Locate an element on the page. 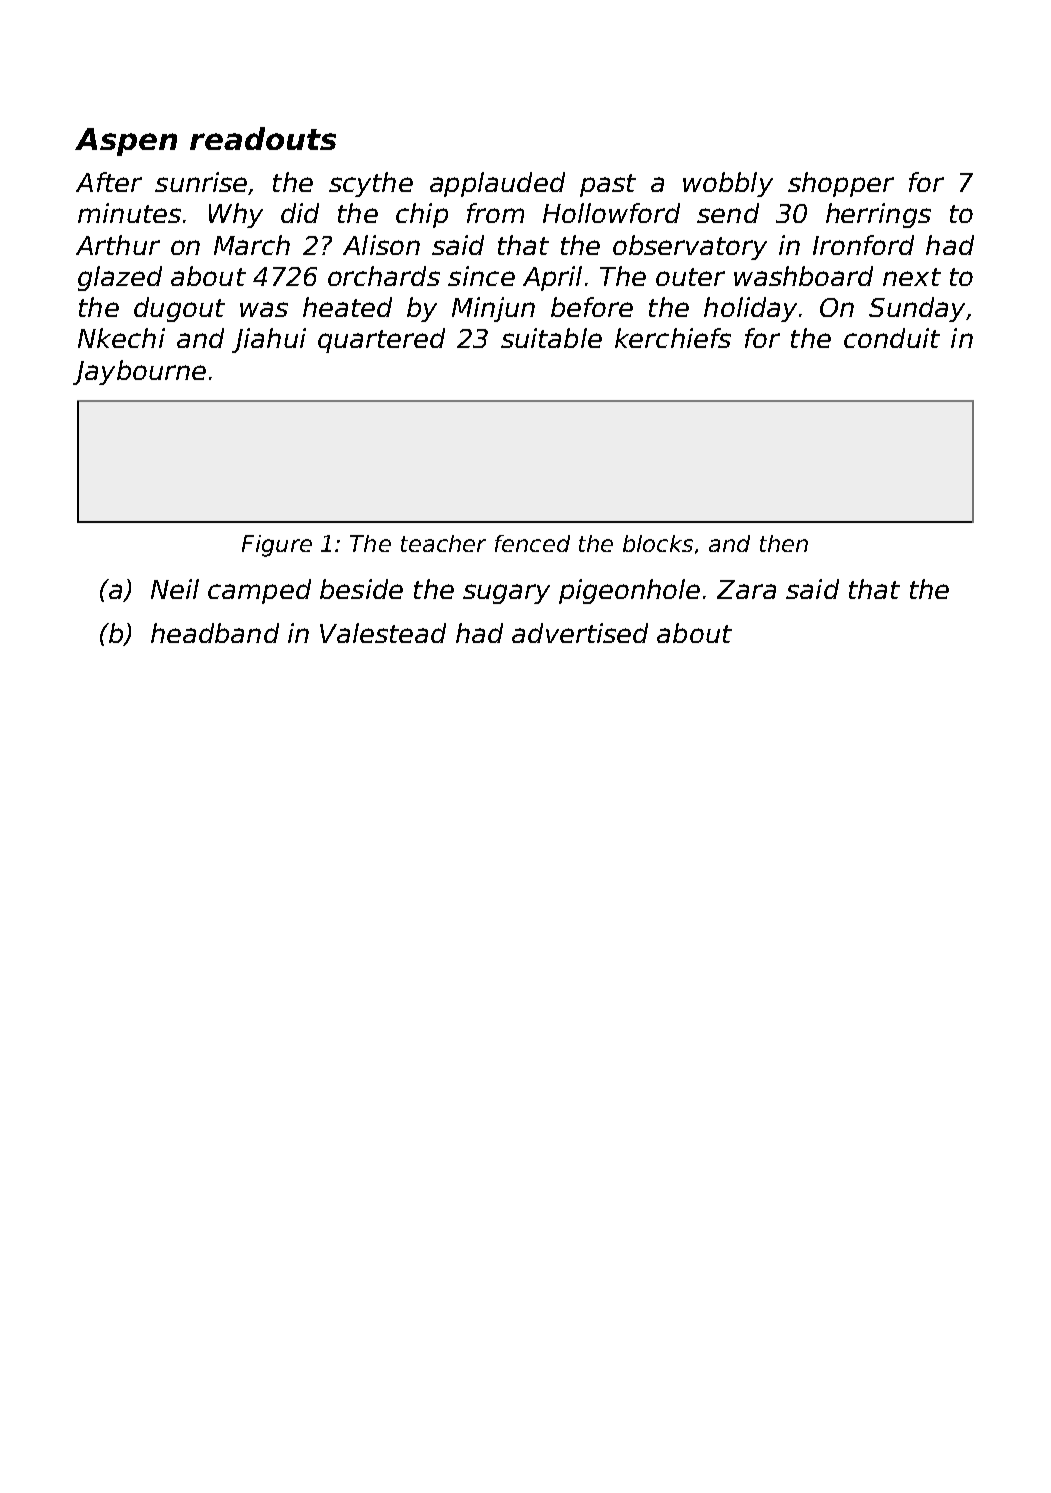  before is located at coordinates (592, 307).
